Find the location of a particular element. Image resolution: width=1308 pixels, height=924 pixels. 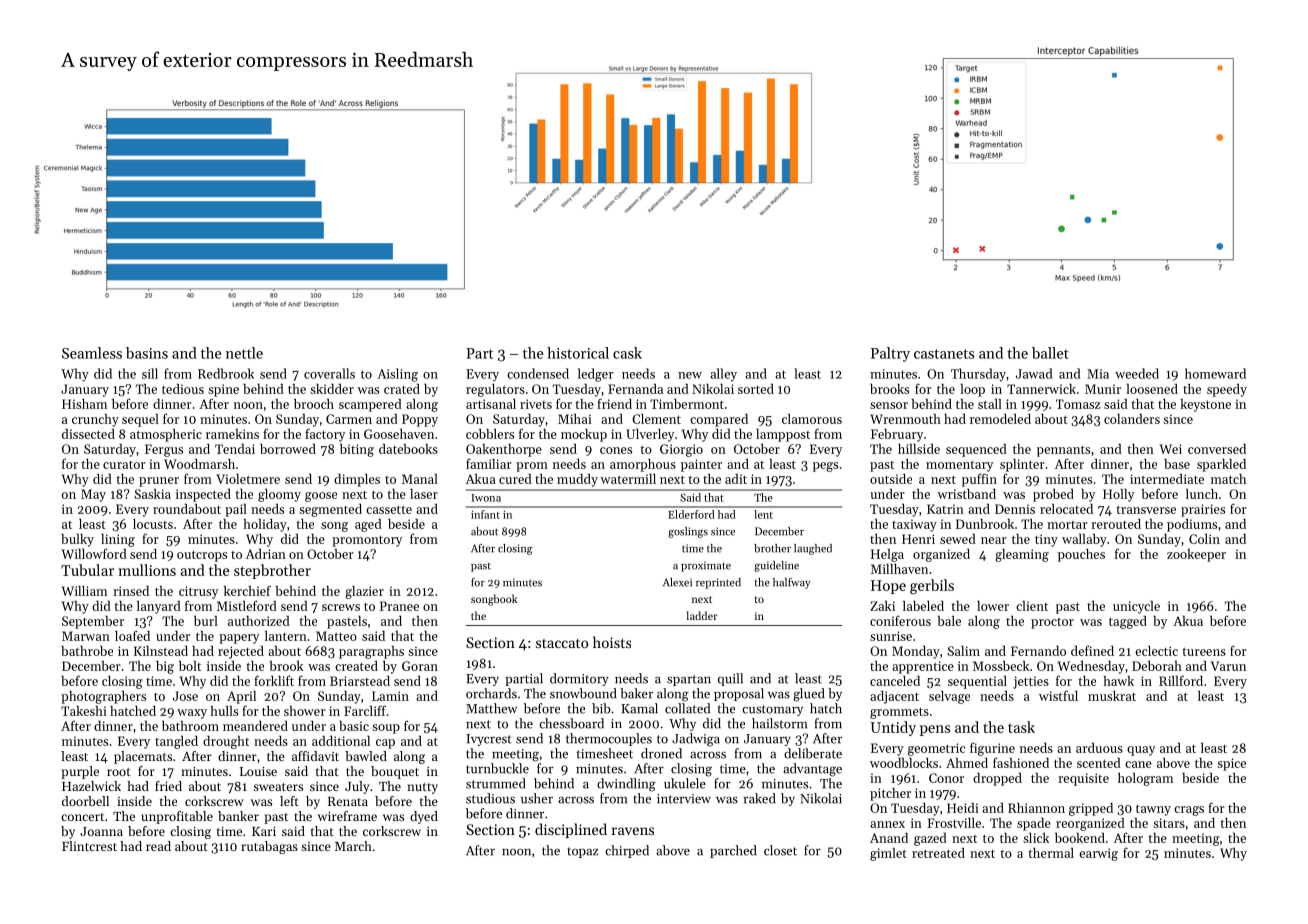

lanyard is located at coordinates (159, 607).
